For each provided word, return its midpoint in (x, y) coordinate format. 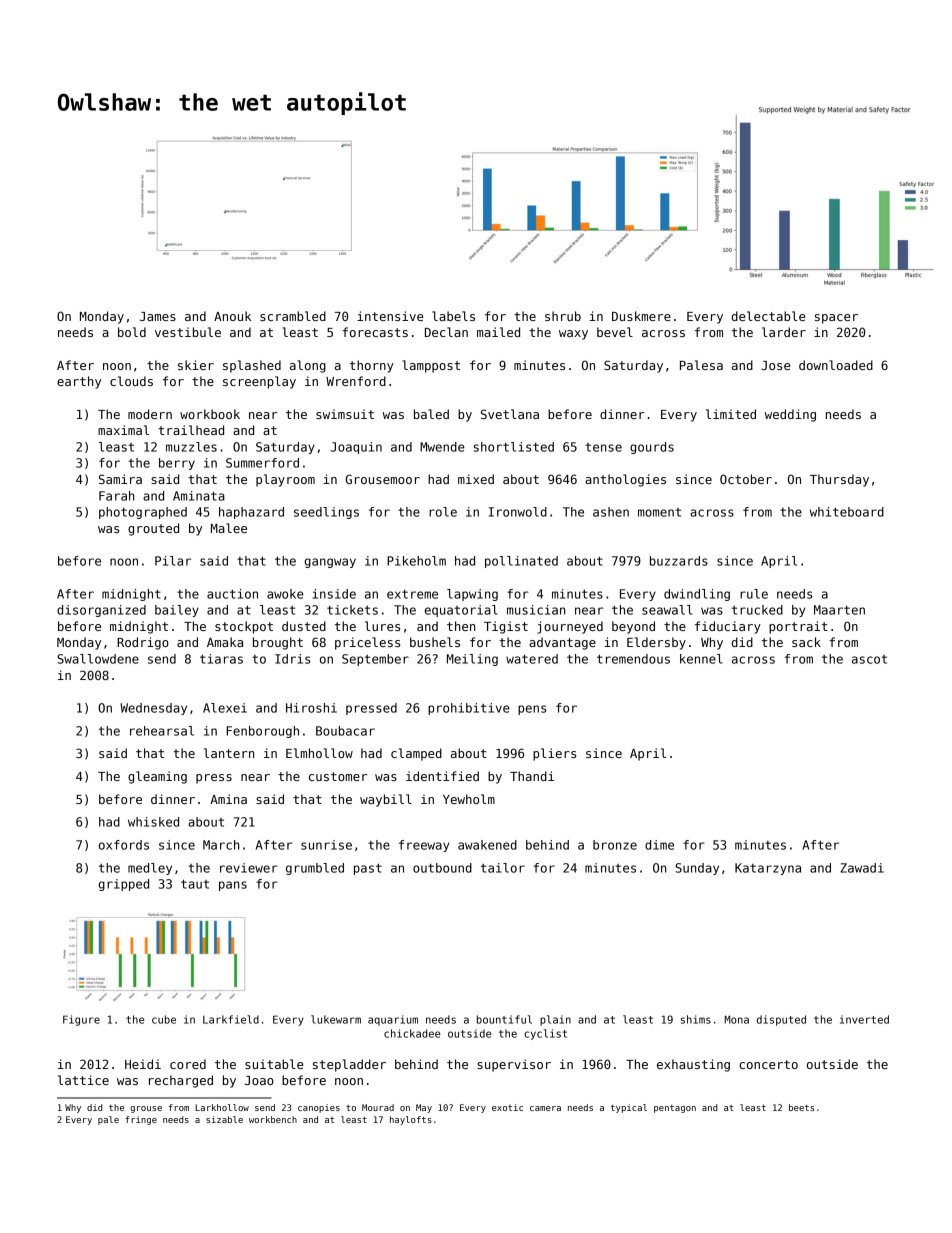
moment (659, 512)
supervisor (514, 1065)
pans (233, 886)
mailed (498, 332)
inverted (864, 1019)
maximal (123, 430)
